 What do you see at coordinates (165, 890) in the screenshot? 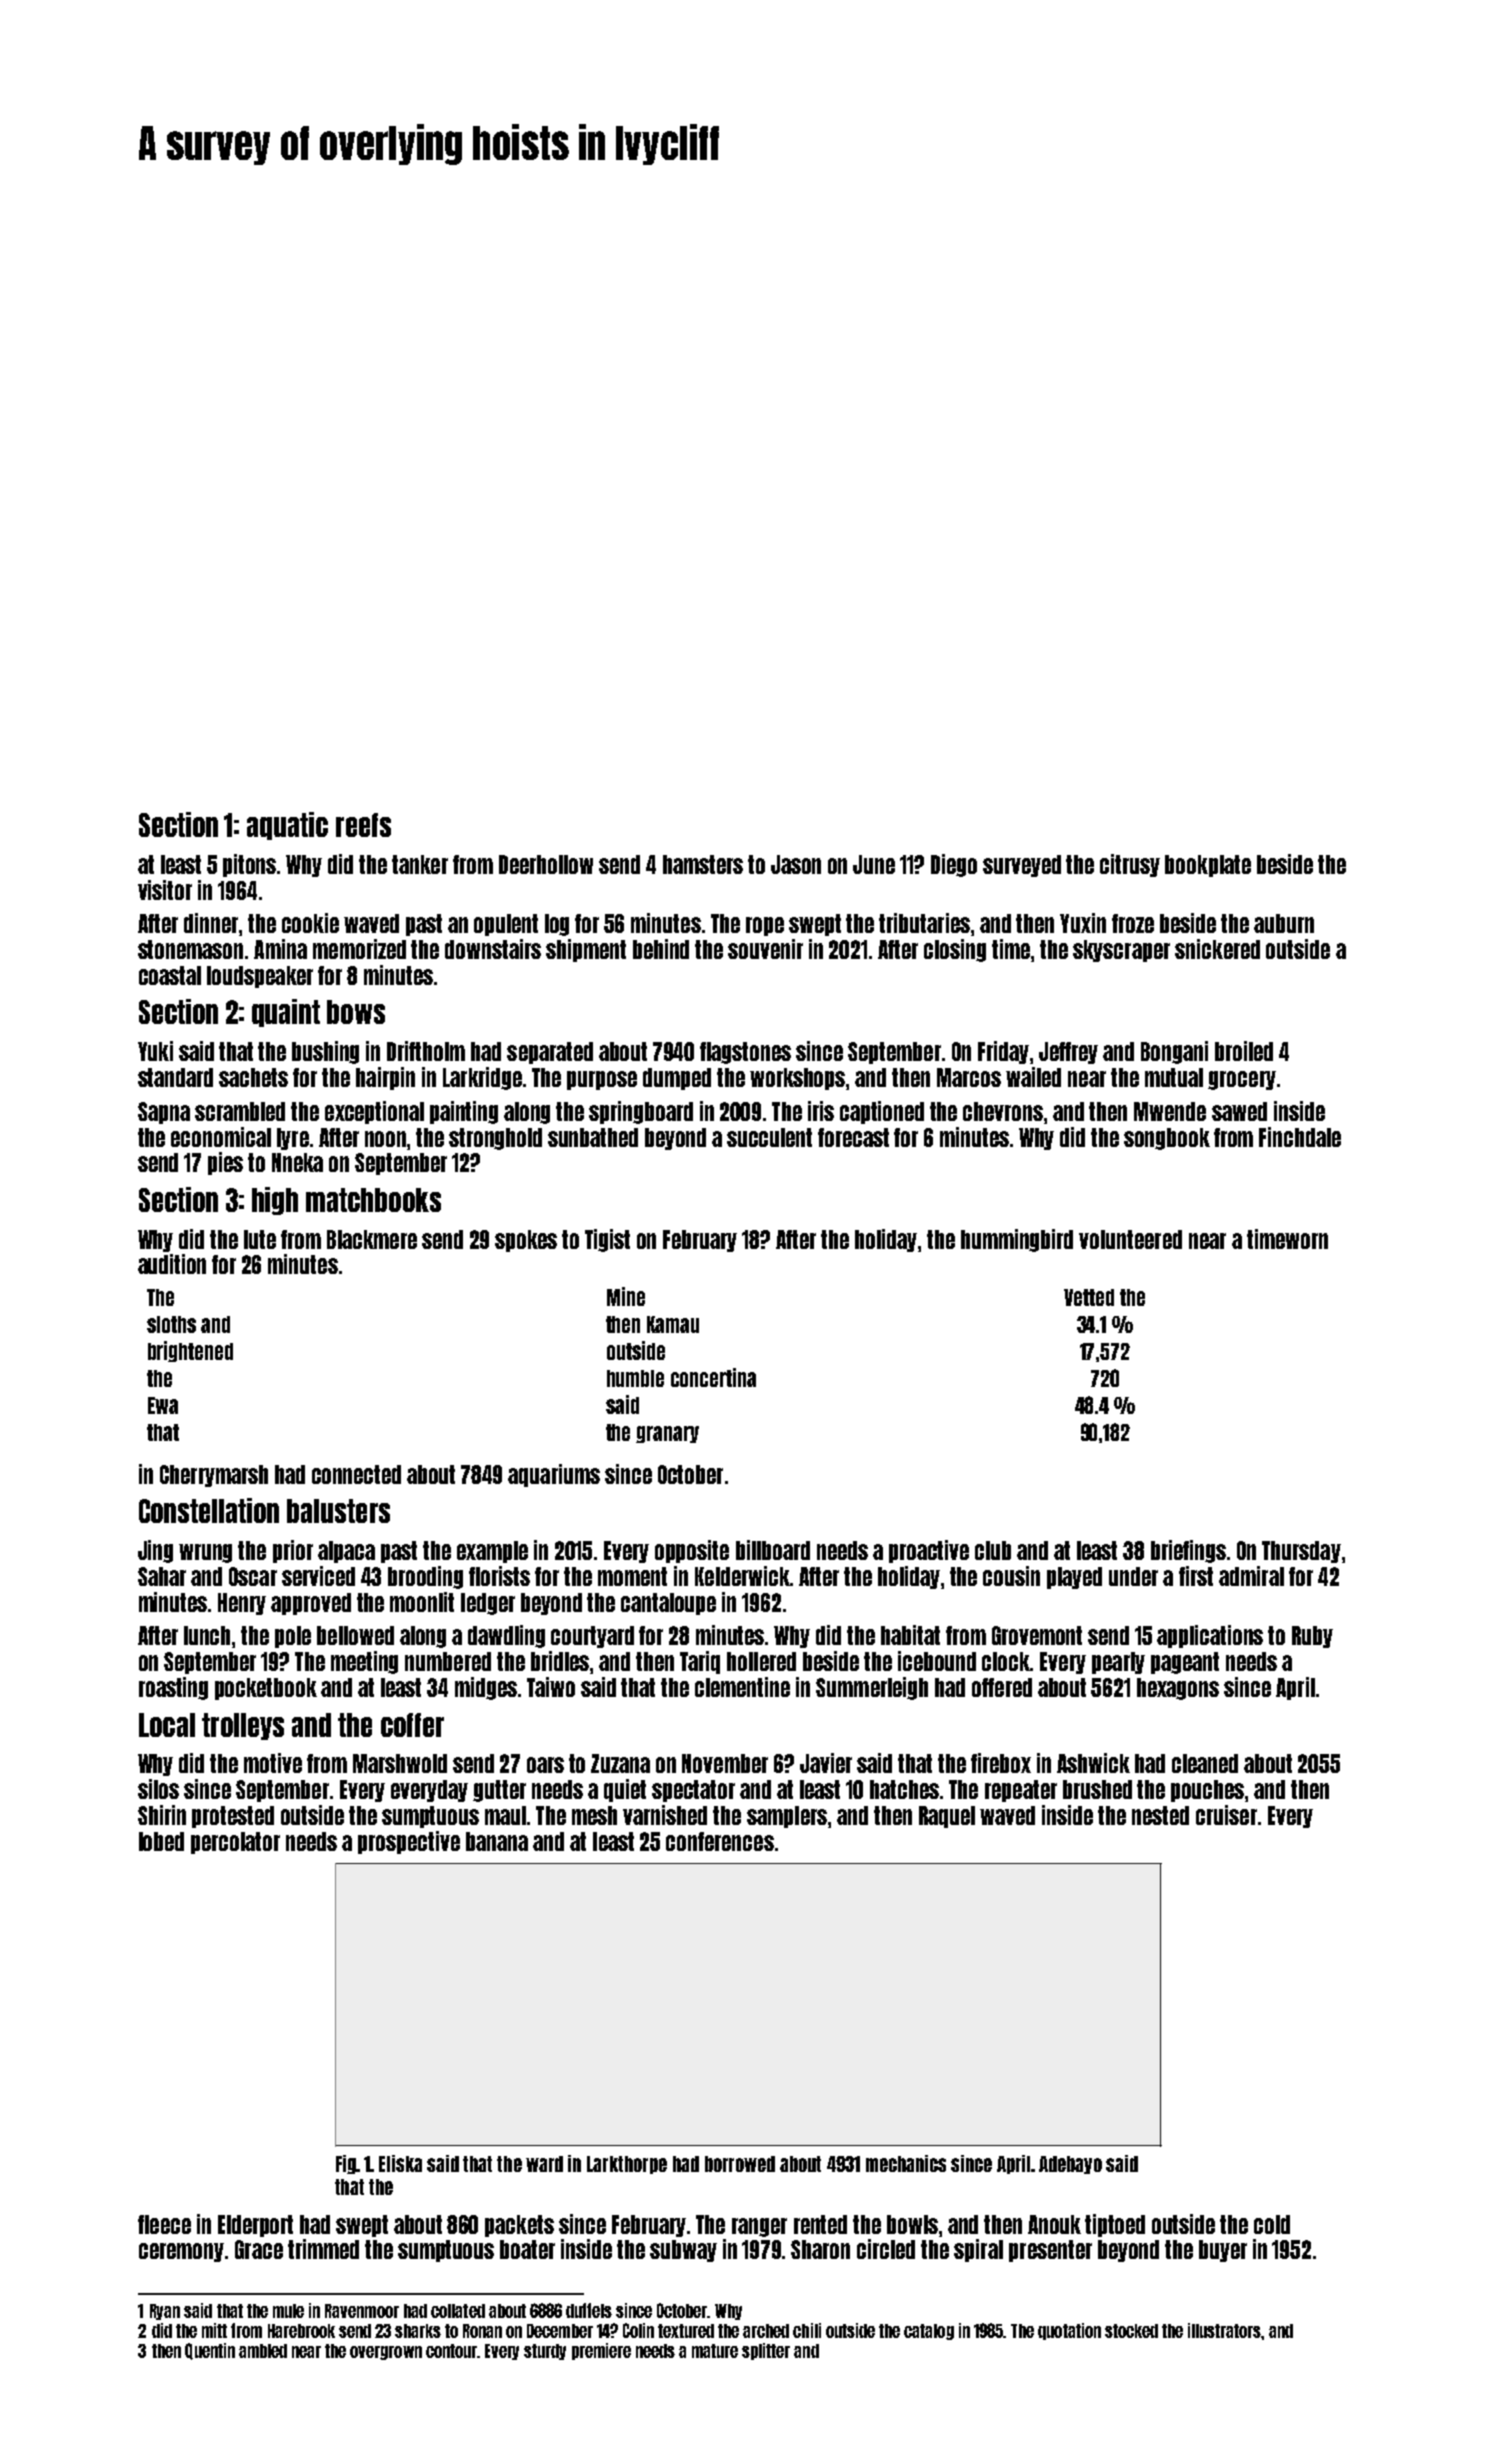
I see `visitor` at bounding box center [165, 890].
